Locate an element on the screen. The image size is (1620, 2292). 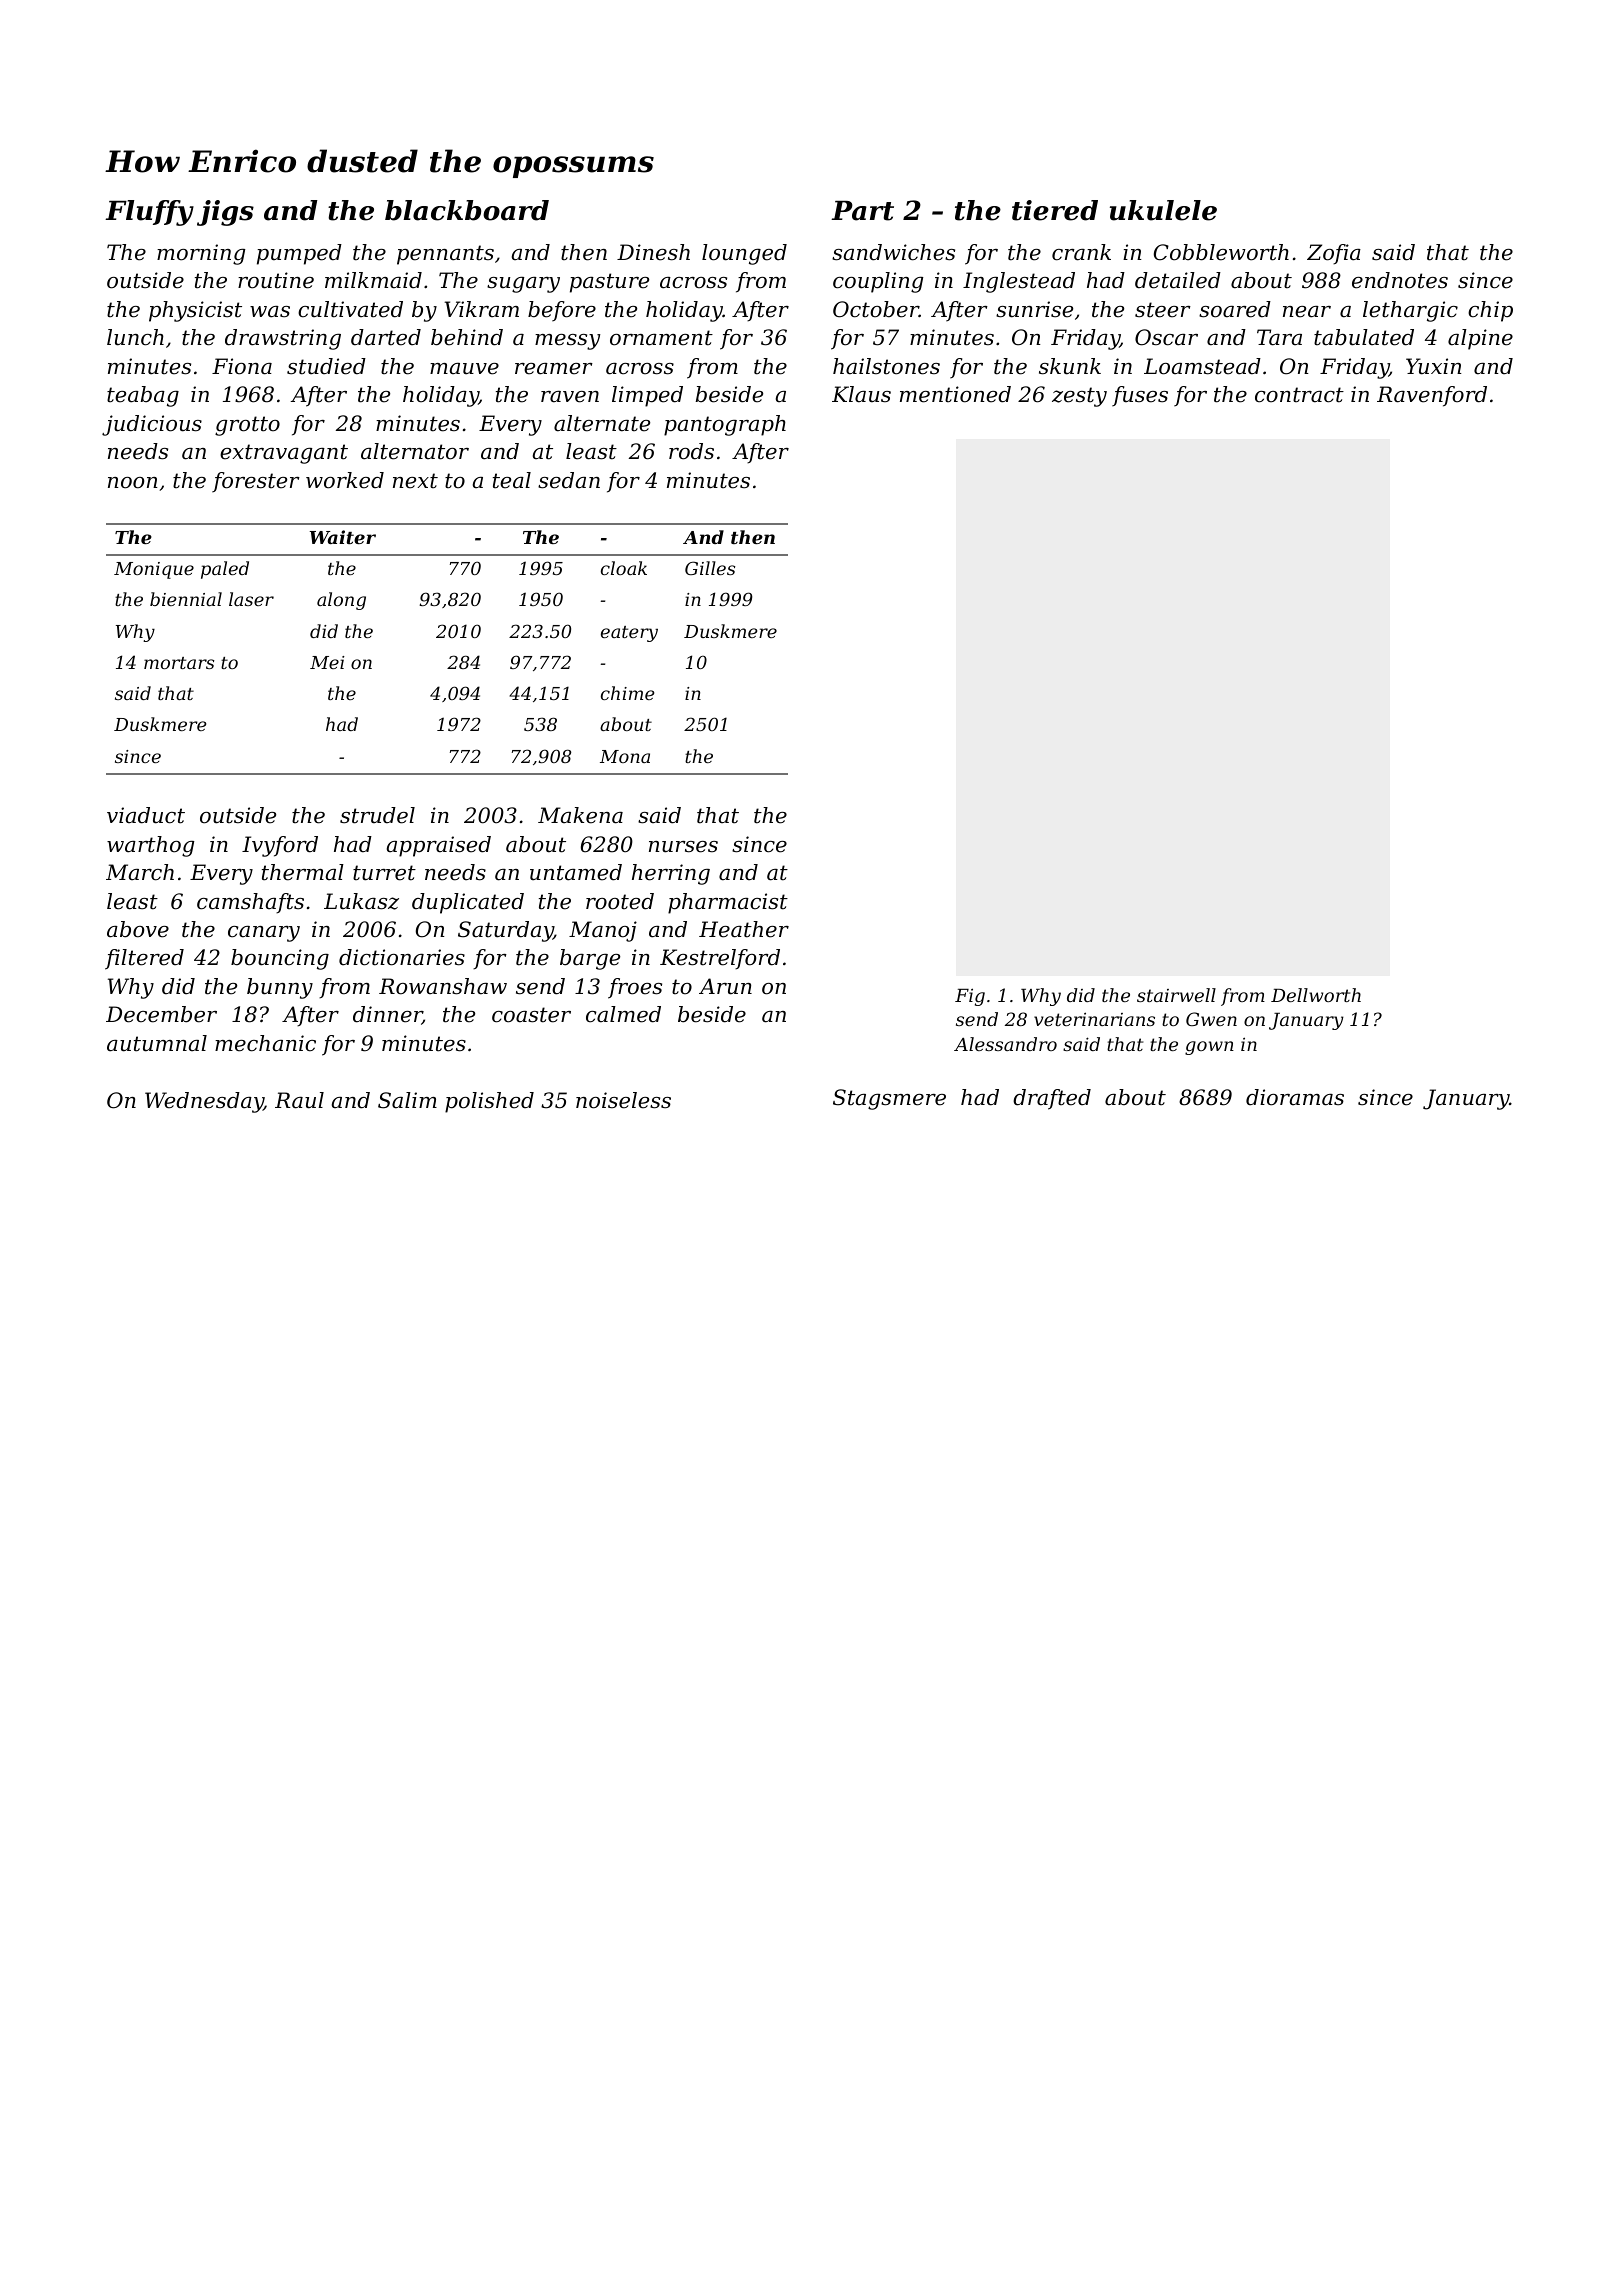
Arun is located at coordinates (725, 986).
